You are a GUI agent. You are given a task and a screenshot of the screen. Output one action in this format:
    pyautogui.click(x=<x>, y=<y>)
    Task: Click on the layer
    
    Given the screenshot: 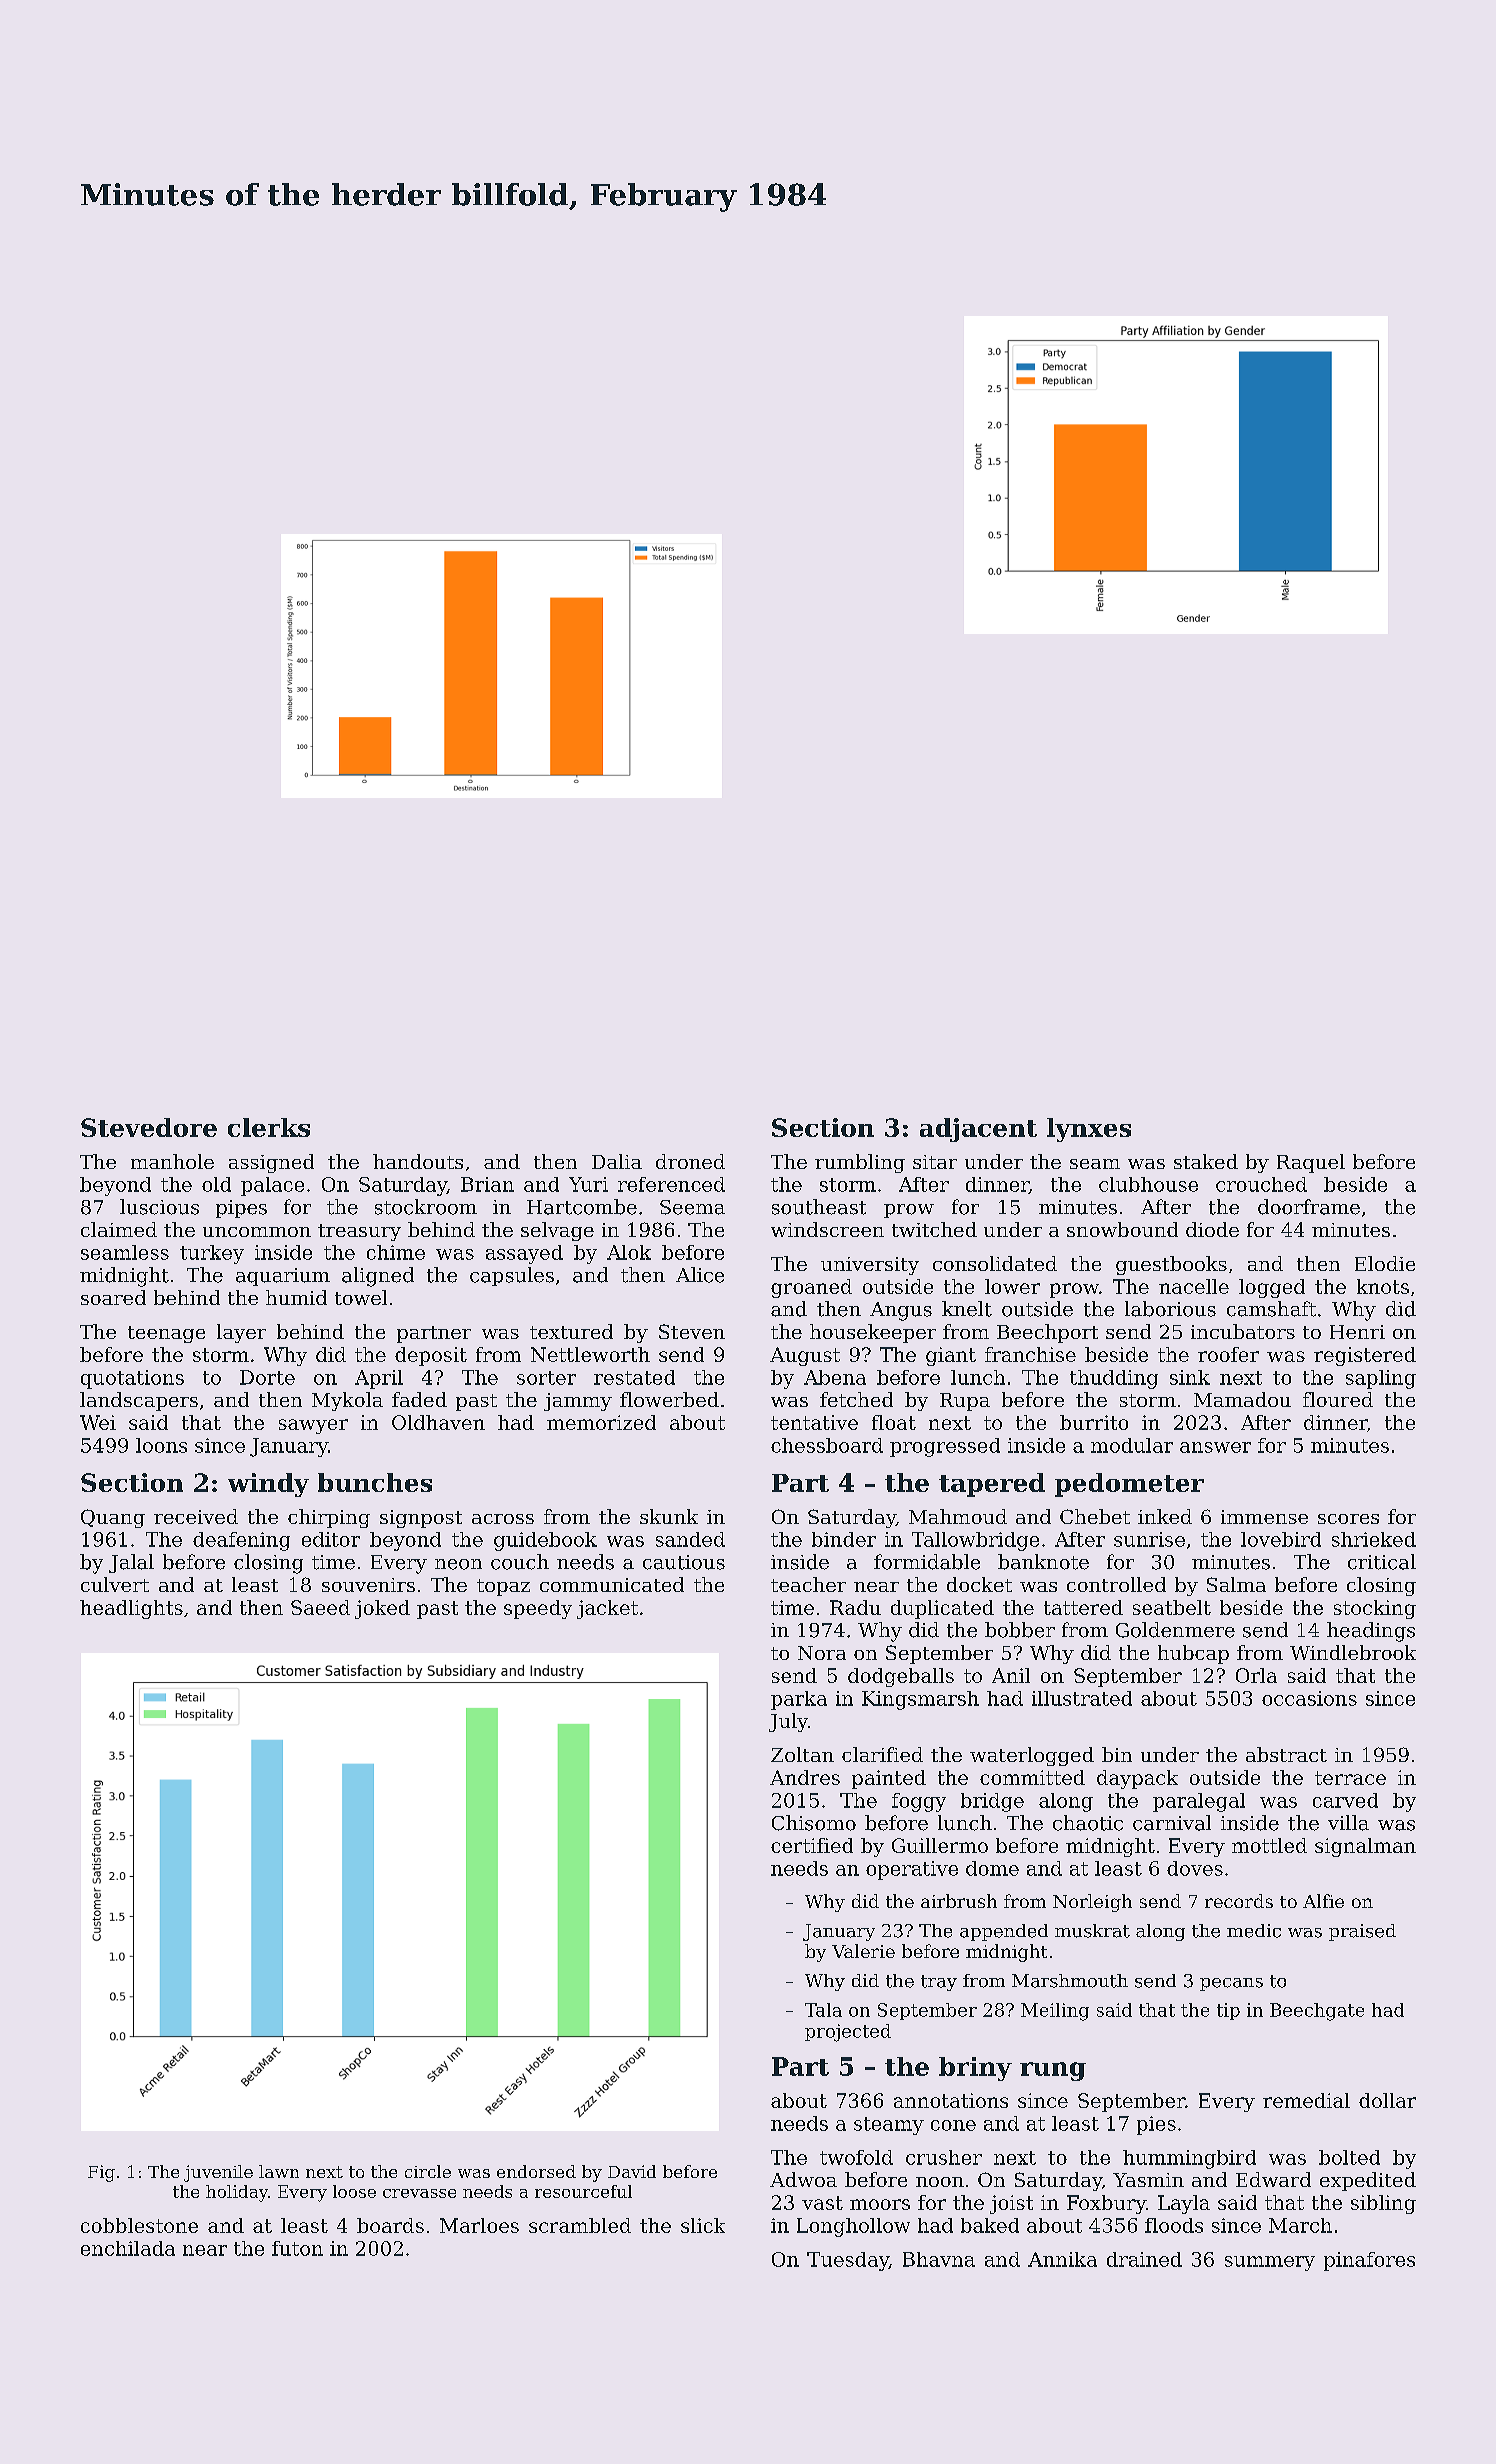 What is the action you would take?
    pyautogui.click(x=241, y=1333)
